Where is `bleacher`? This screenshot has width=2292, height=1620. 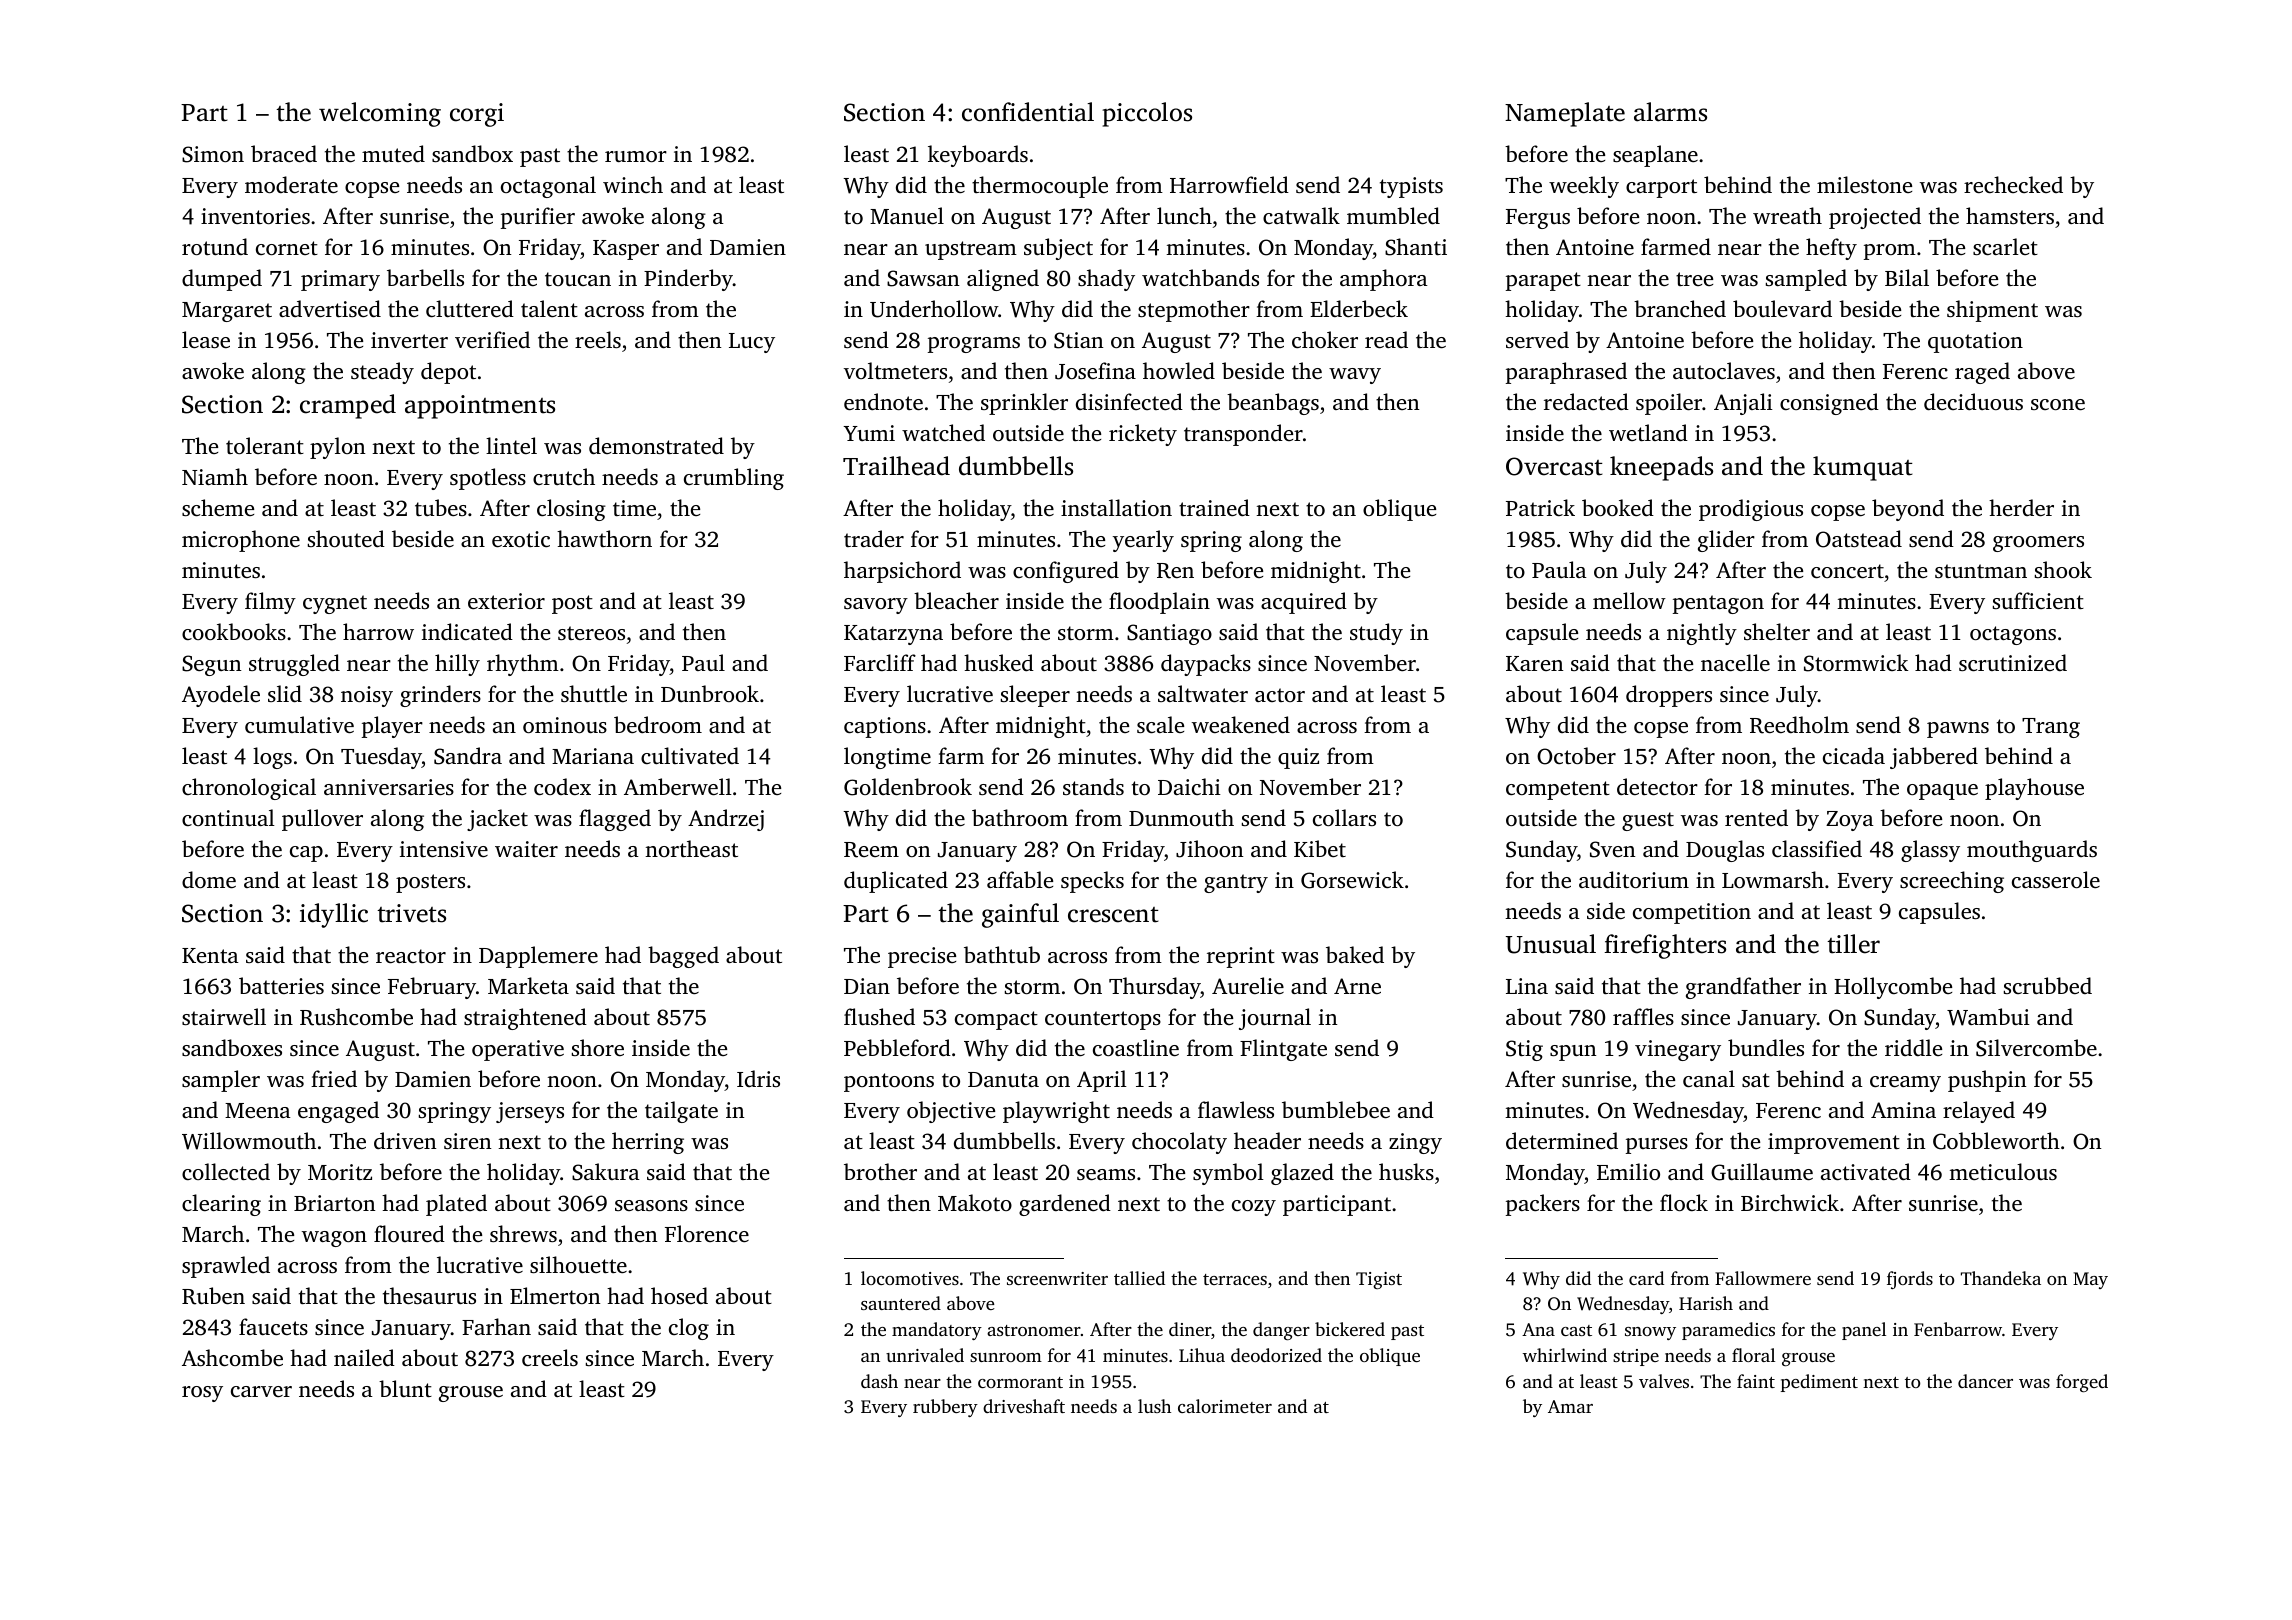 bleacher is located at coordinates (956, 600).
